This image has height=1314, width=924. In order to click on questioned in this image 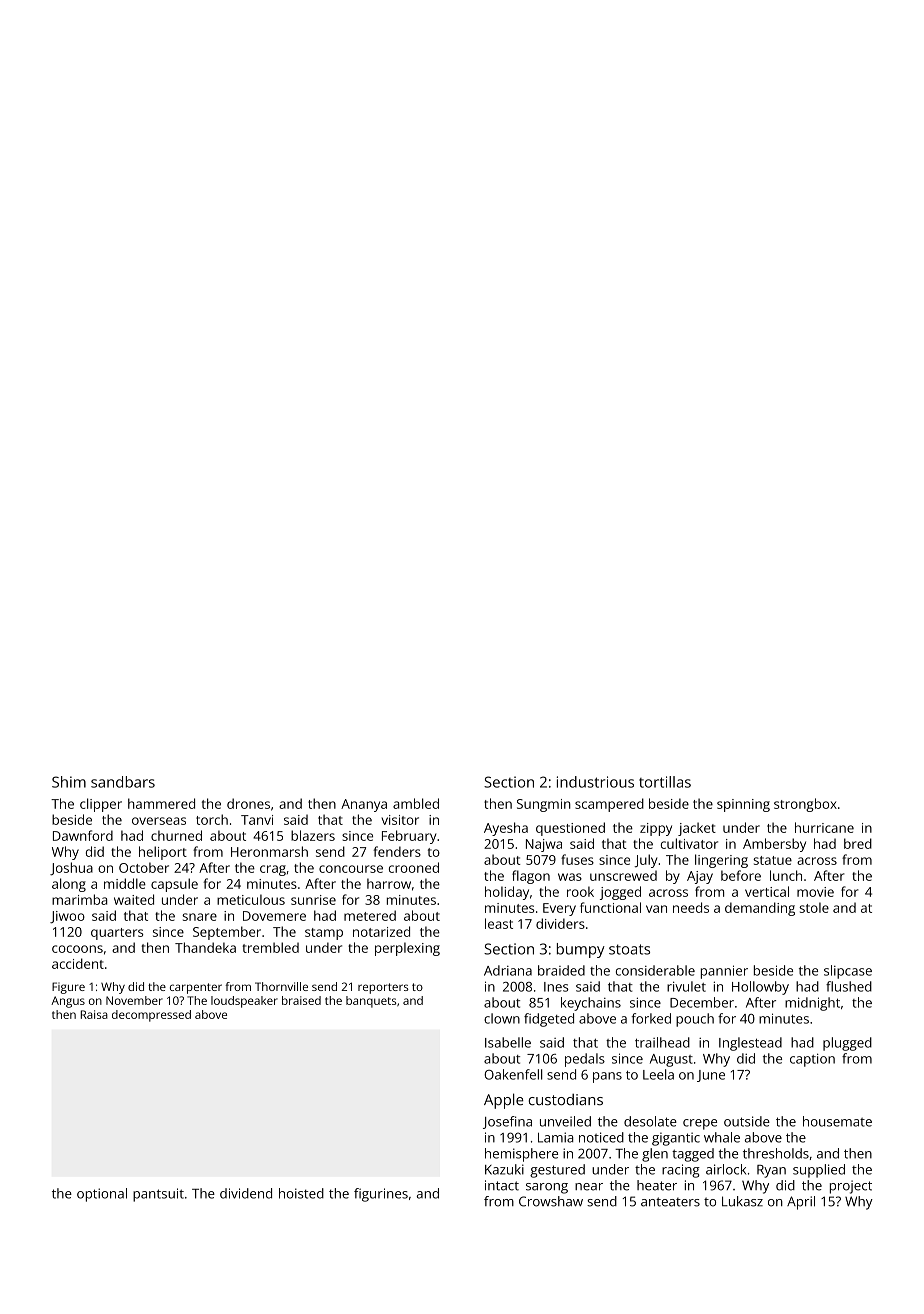, I will do `click(570, 829)`.
